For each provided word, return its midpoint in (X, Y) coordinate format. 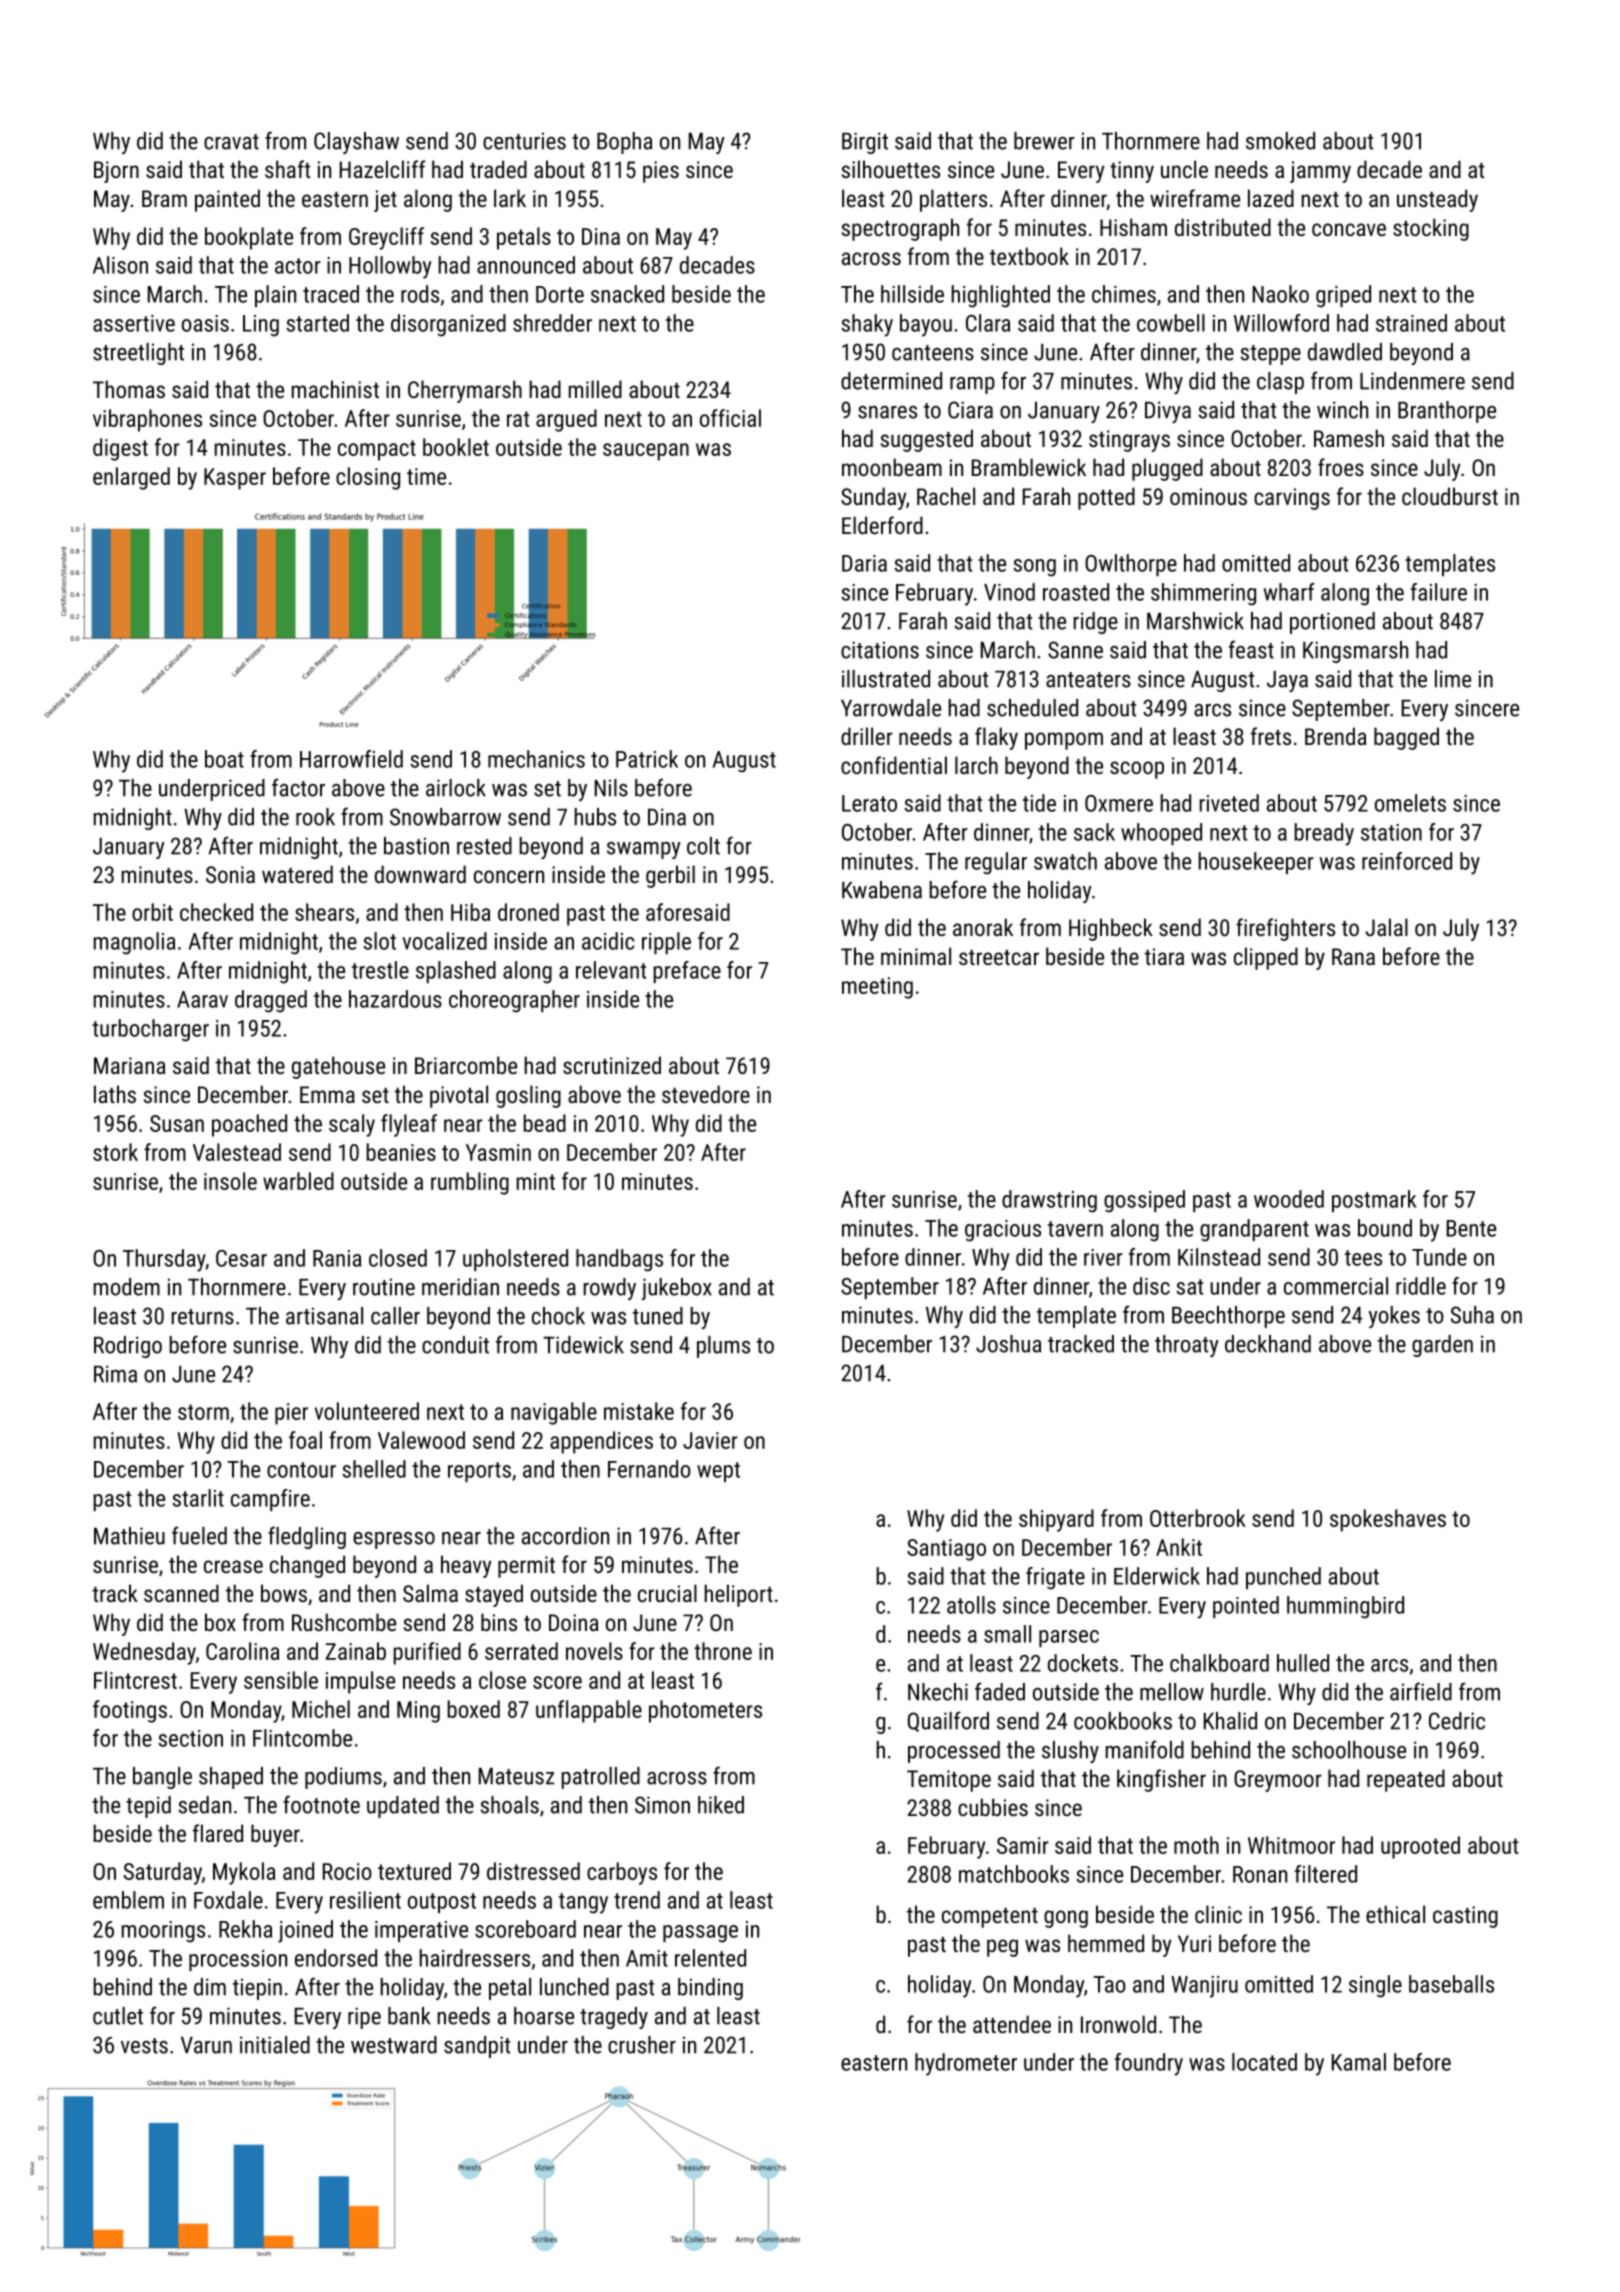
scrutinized (612, 1065)
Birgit (865, 143)
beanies (401, 1152)
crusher (642, 2045)
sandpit (477, 2047)
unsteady (1437, 200)
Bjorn (116, 172)
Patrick (647, 759)
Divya (1168, 412)
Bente (1471, 1228)
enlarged (131, 478)
